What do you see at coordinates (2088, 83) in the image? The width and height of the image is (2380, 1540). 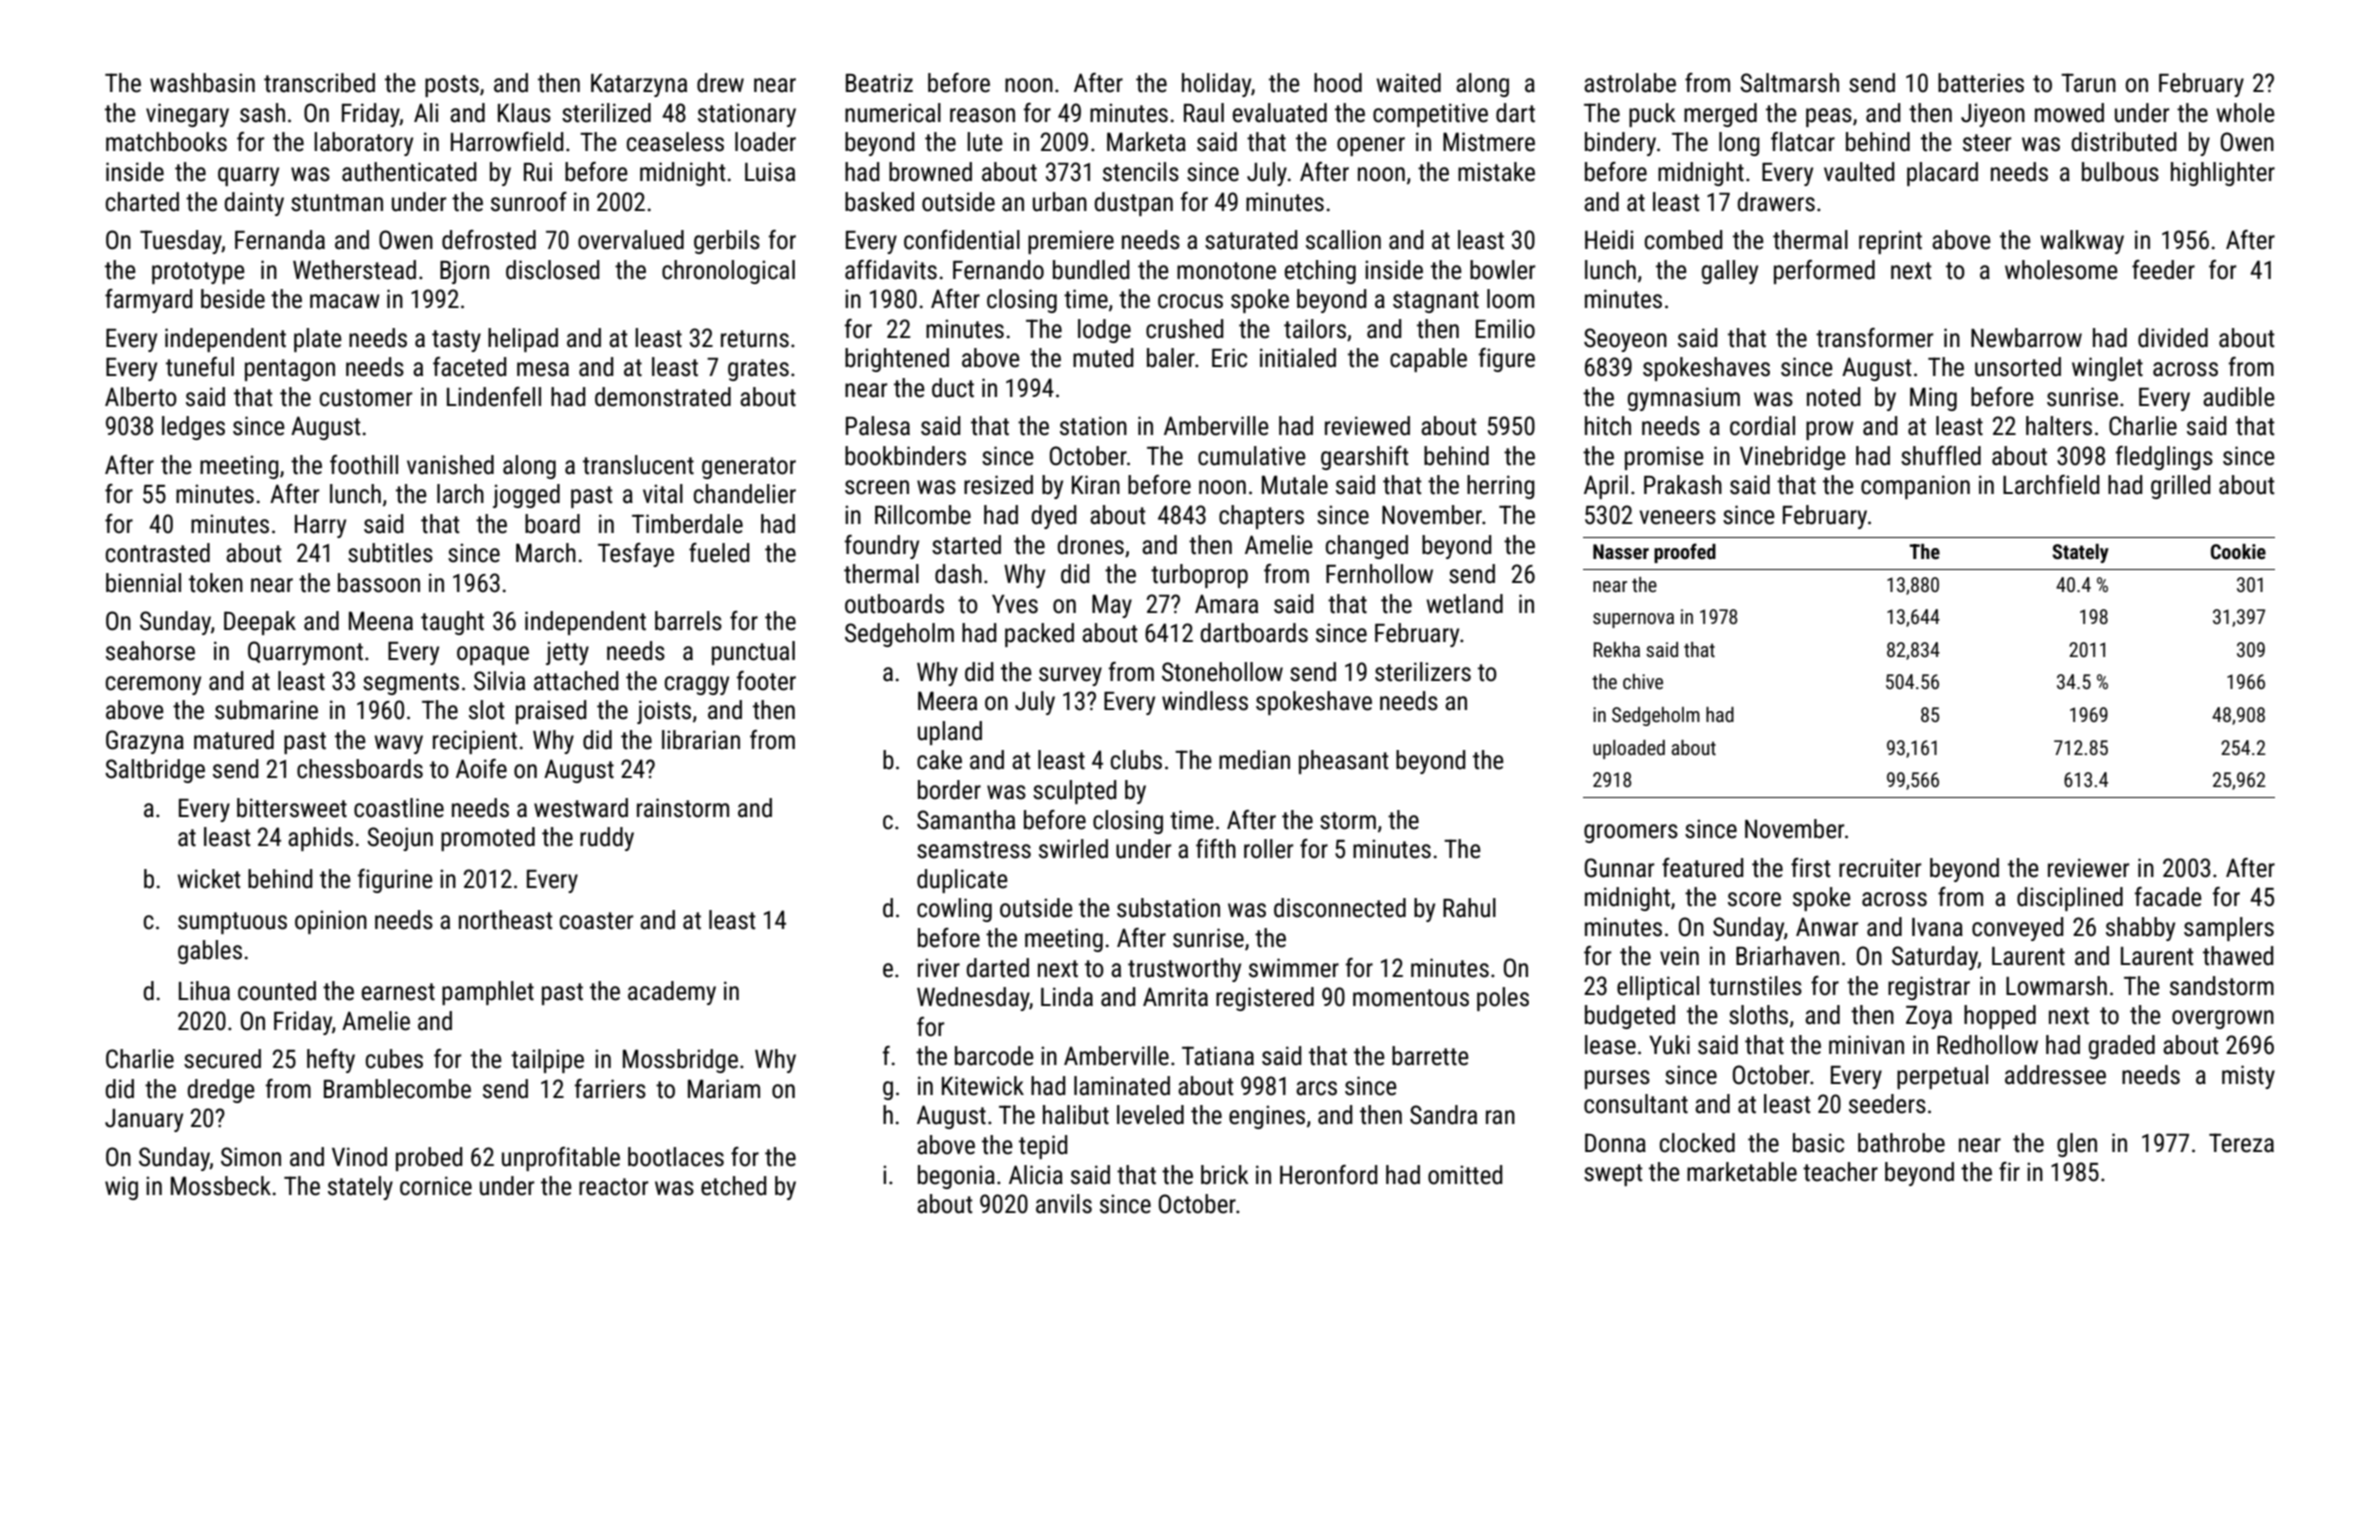 I see `Tarun` at bounding box center [2088, 83].
